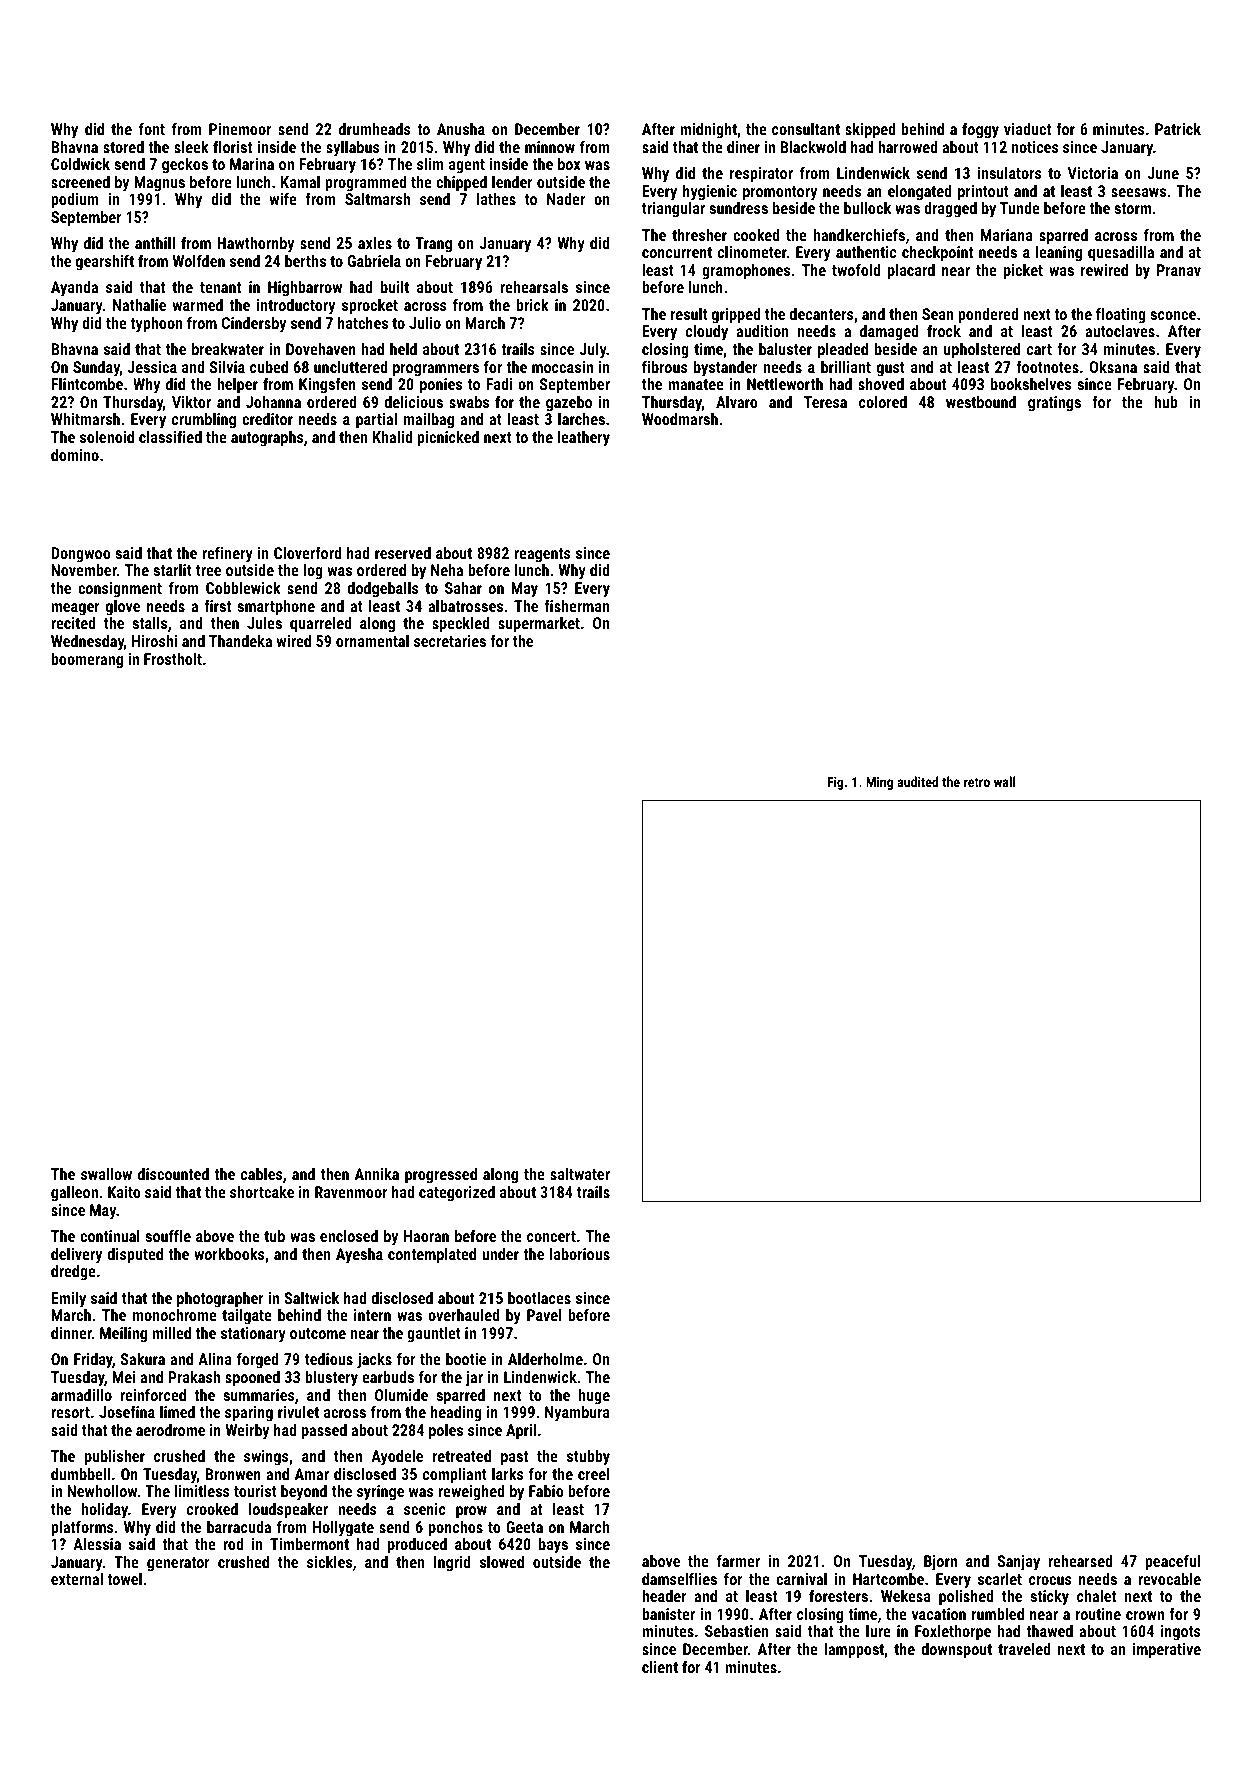  Describe the element at coordinates (580, 1174) in the page. I see `saltwater` at that location.
